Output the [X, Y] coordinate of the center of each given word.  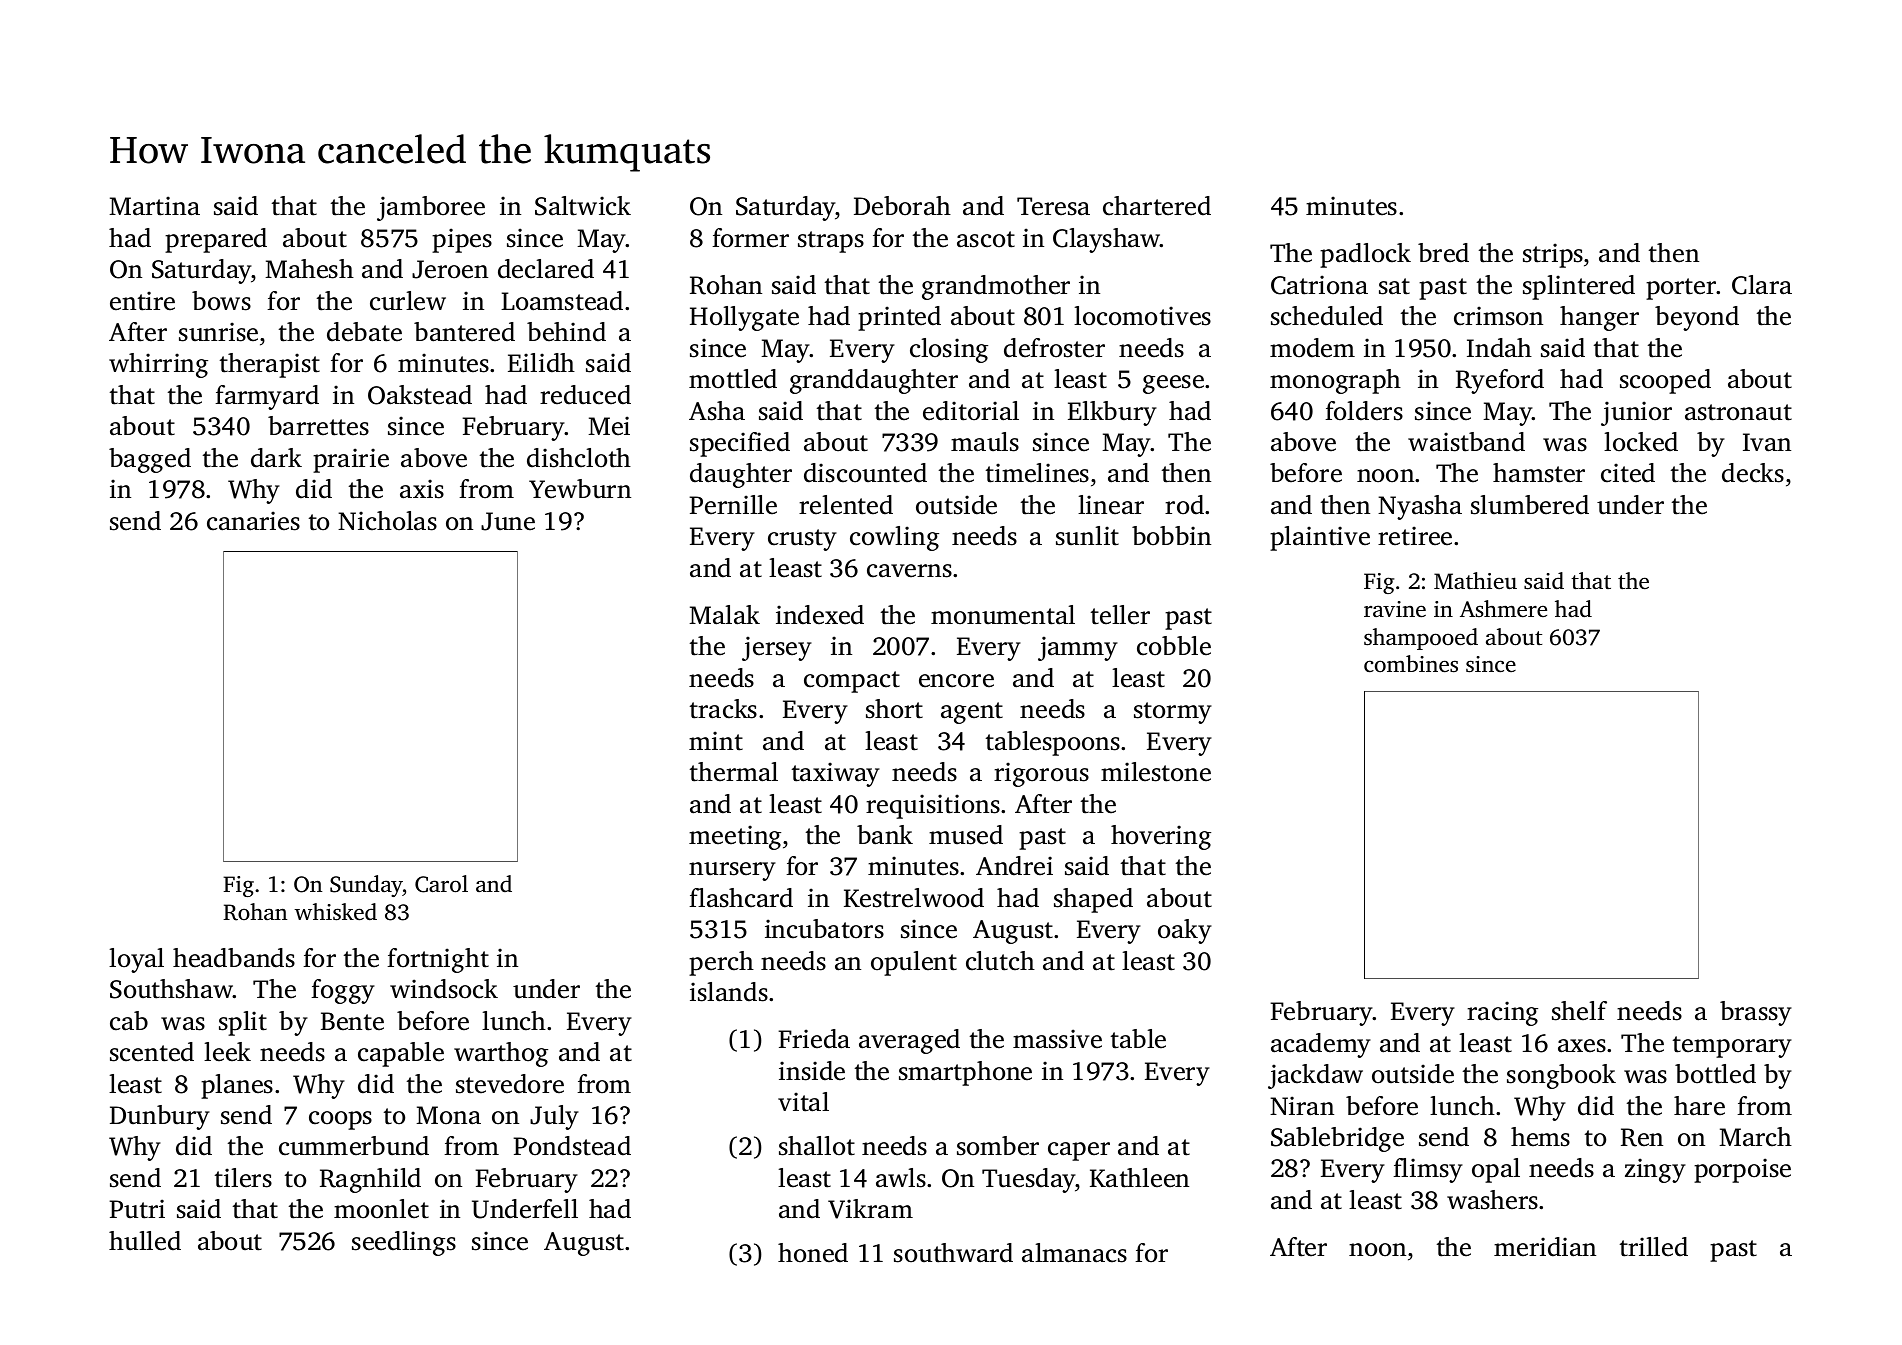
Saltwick [583, 206]
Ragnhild [370, 1180]
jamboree [431, 208]
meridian [1545, 1247]
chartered [1157, 206]
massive [1057, 1039]
